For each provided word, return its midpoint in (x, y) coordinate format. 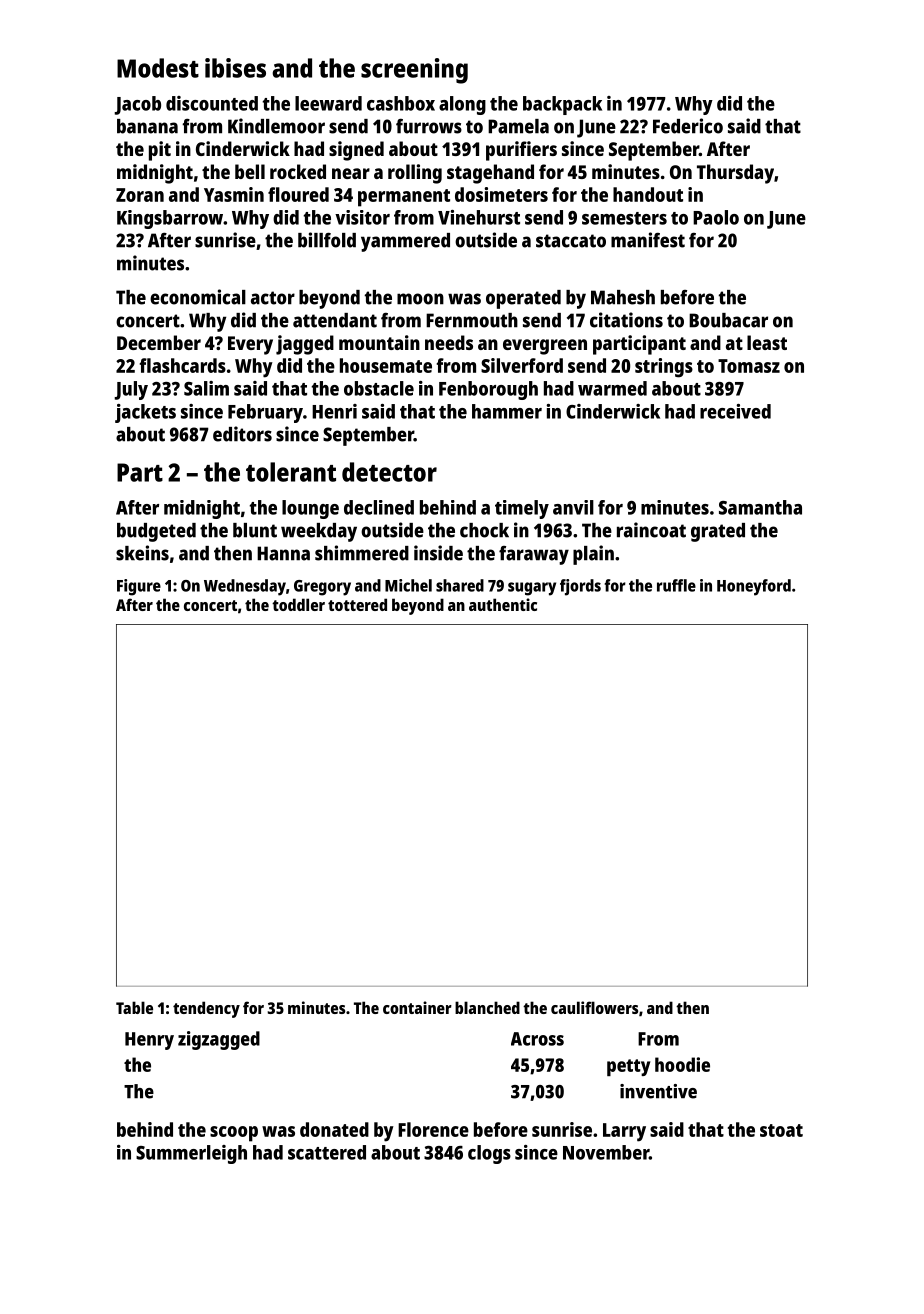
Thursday (735, 174)
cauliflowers (594, 1007)
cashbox (401, 103)
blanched (487, 1007)
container (417, 1007)
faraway (534, 555)
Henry (149, 1041)
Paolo (716, 217)
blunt (255, 530)
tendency (206, 1009)
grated (718, 532)
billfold (327, 240)
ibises (235, 68)
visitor (362, 217)
